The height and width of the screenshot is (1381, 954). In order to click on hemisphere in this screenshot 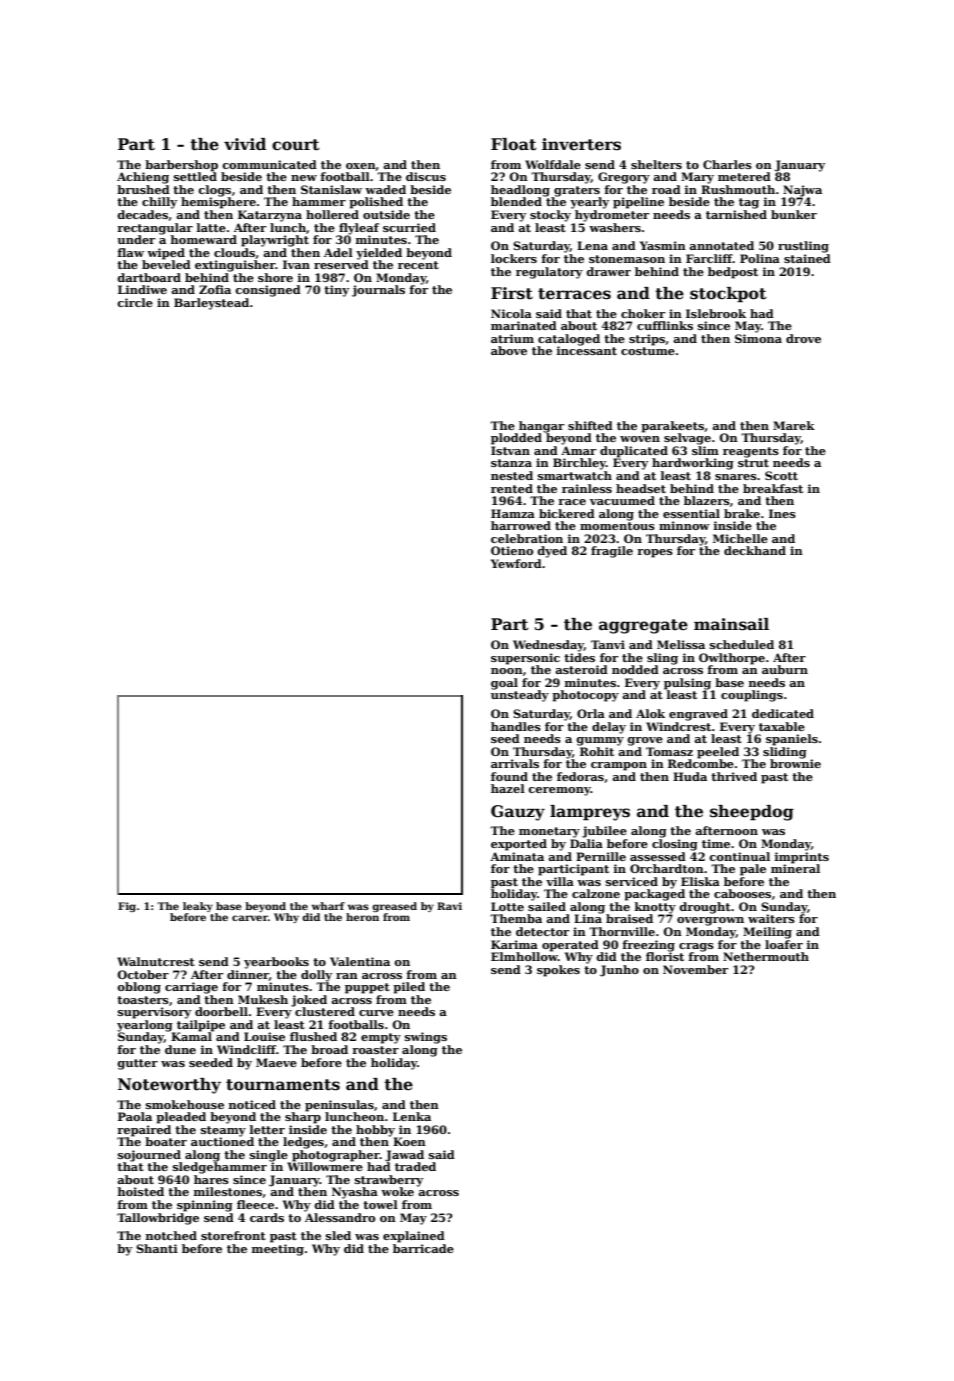, I will do `click(218, 203)`.
